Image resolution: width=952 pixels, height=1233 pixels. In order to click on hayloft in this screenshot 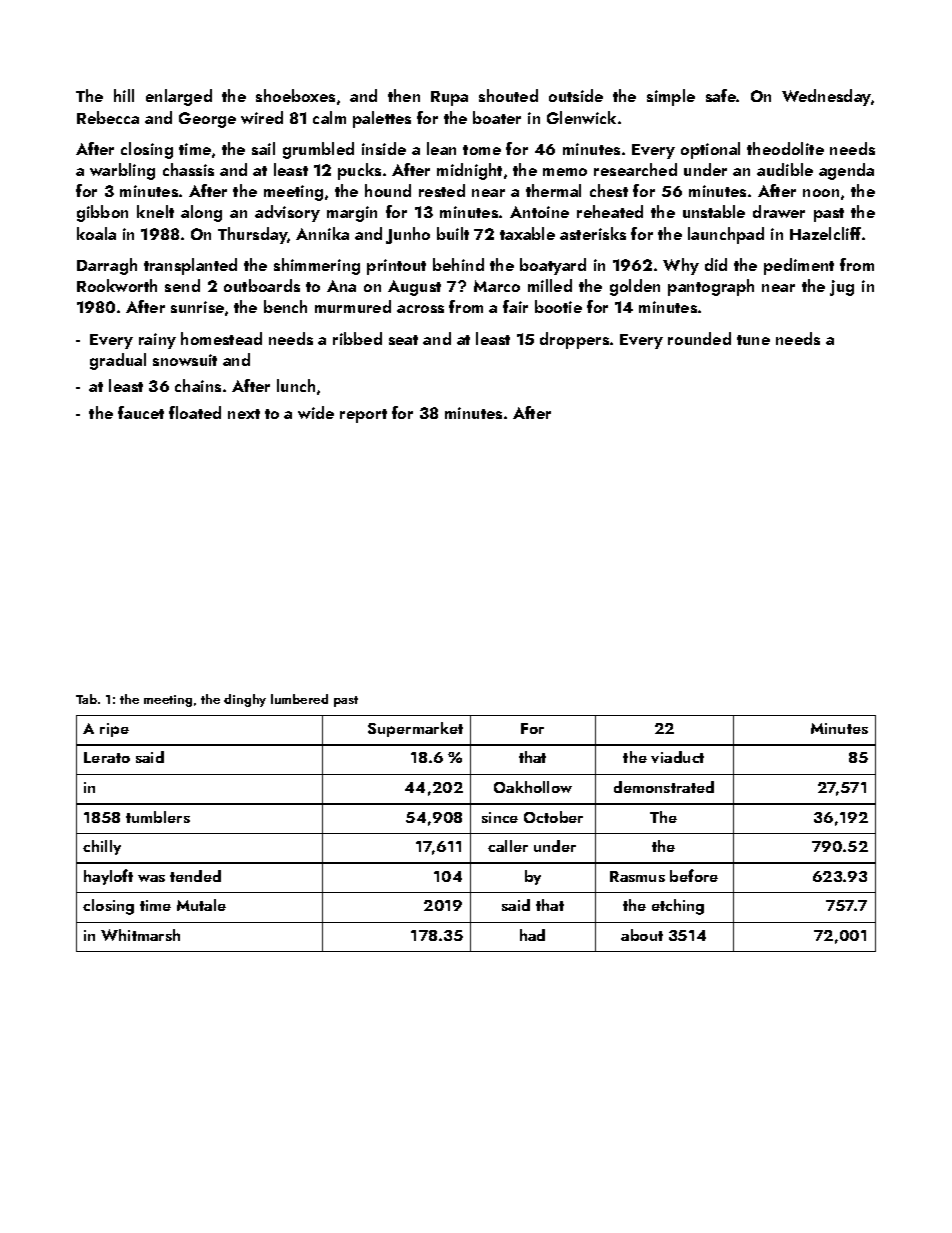, I will do `click(108, 877)`.
